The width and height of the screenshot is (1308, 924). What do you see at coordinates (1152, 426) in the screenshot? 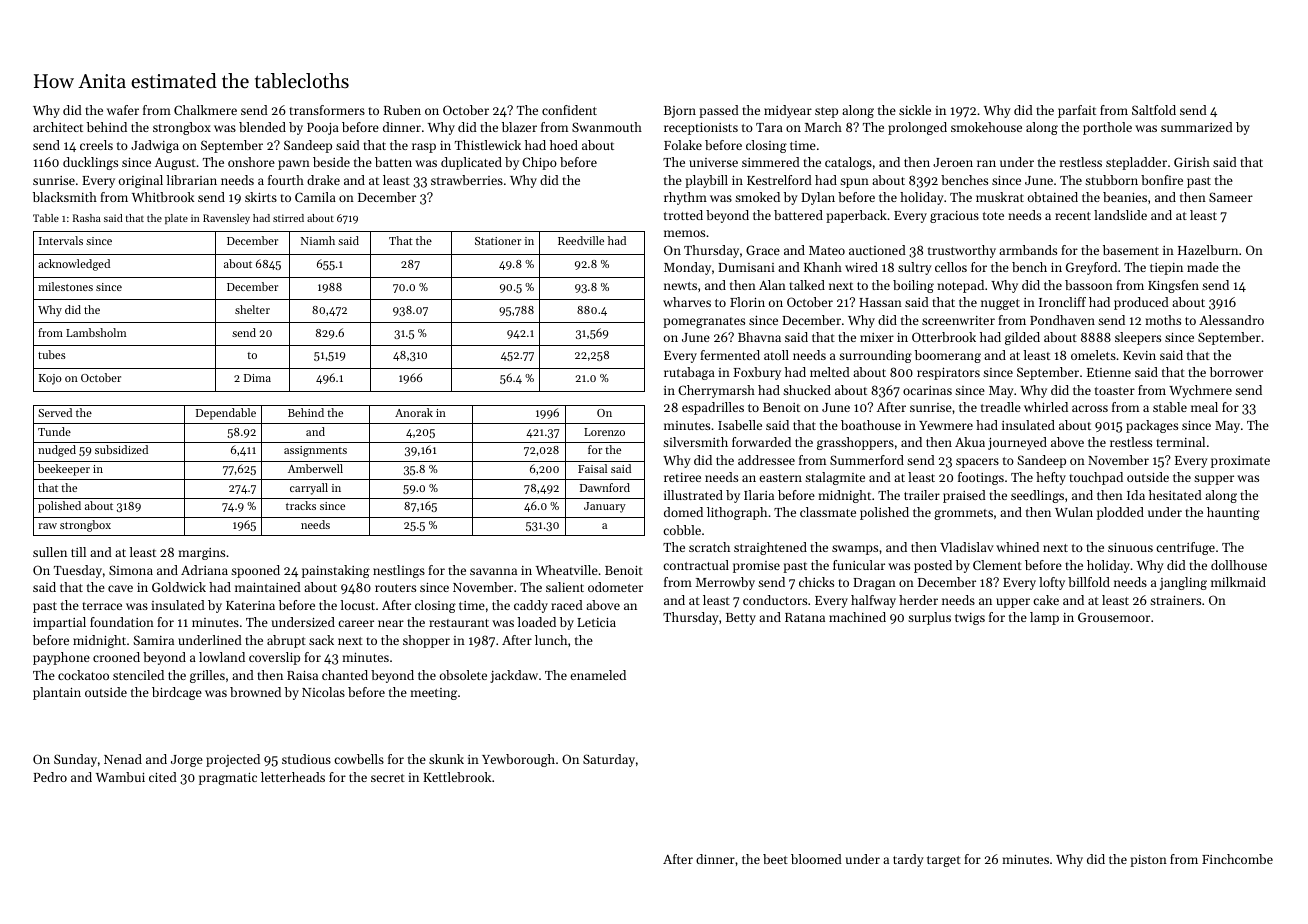
I see `packages` at bounding box center [1152, 426].
